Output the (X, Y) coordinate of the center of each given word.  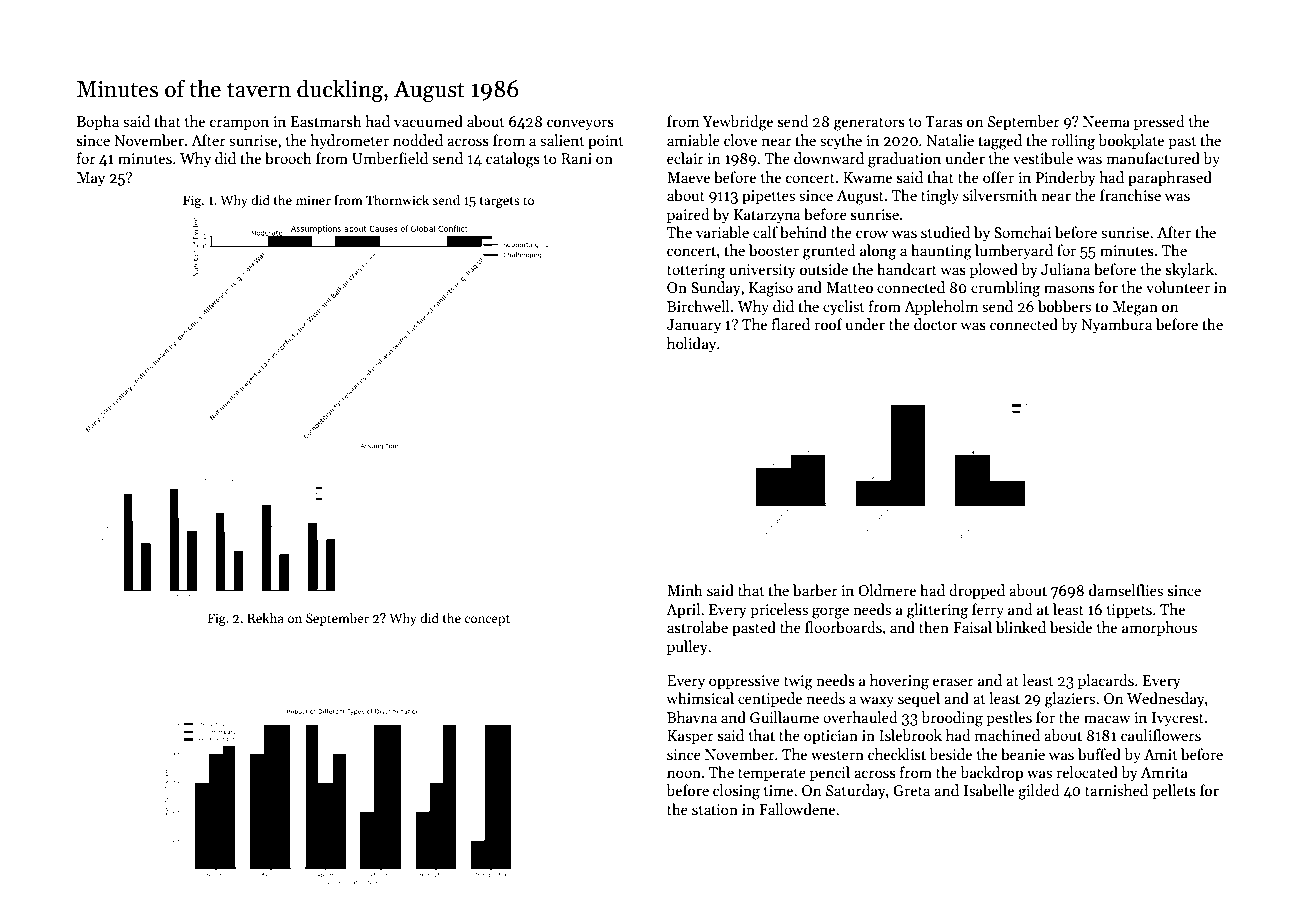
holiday (691, 344)
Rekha (265, 618)
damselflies (1126, 590)
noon (684, 774)
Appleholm (941, 307)
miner (313, 200)
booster (774, 250)
